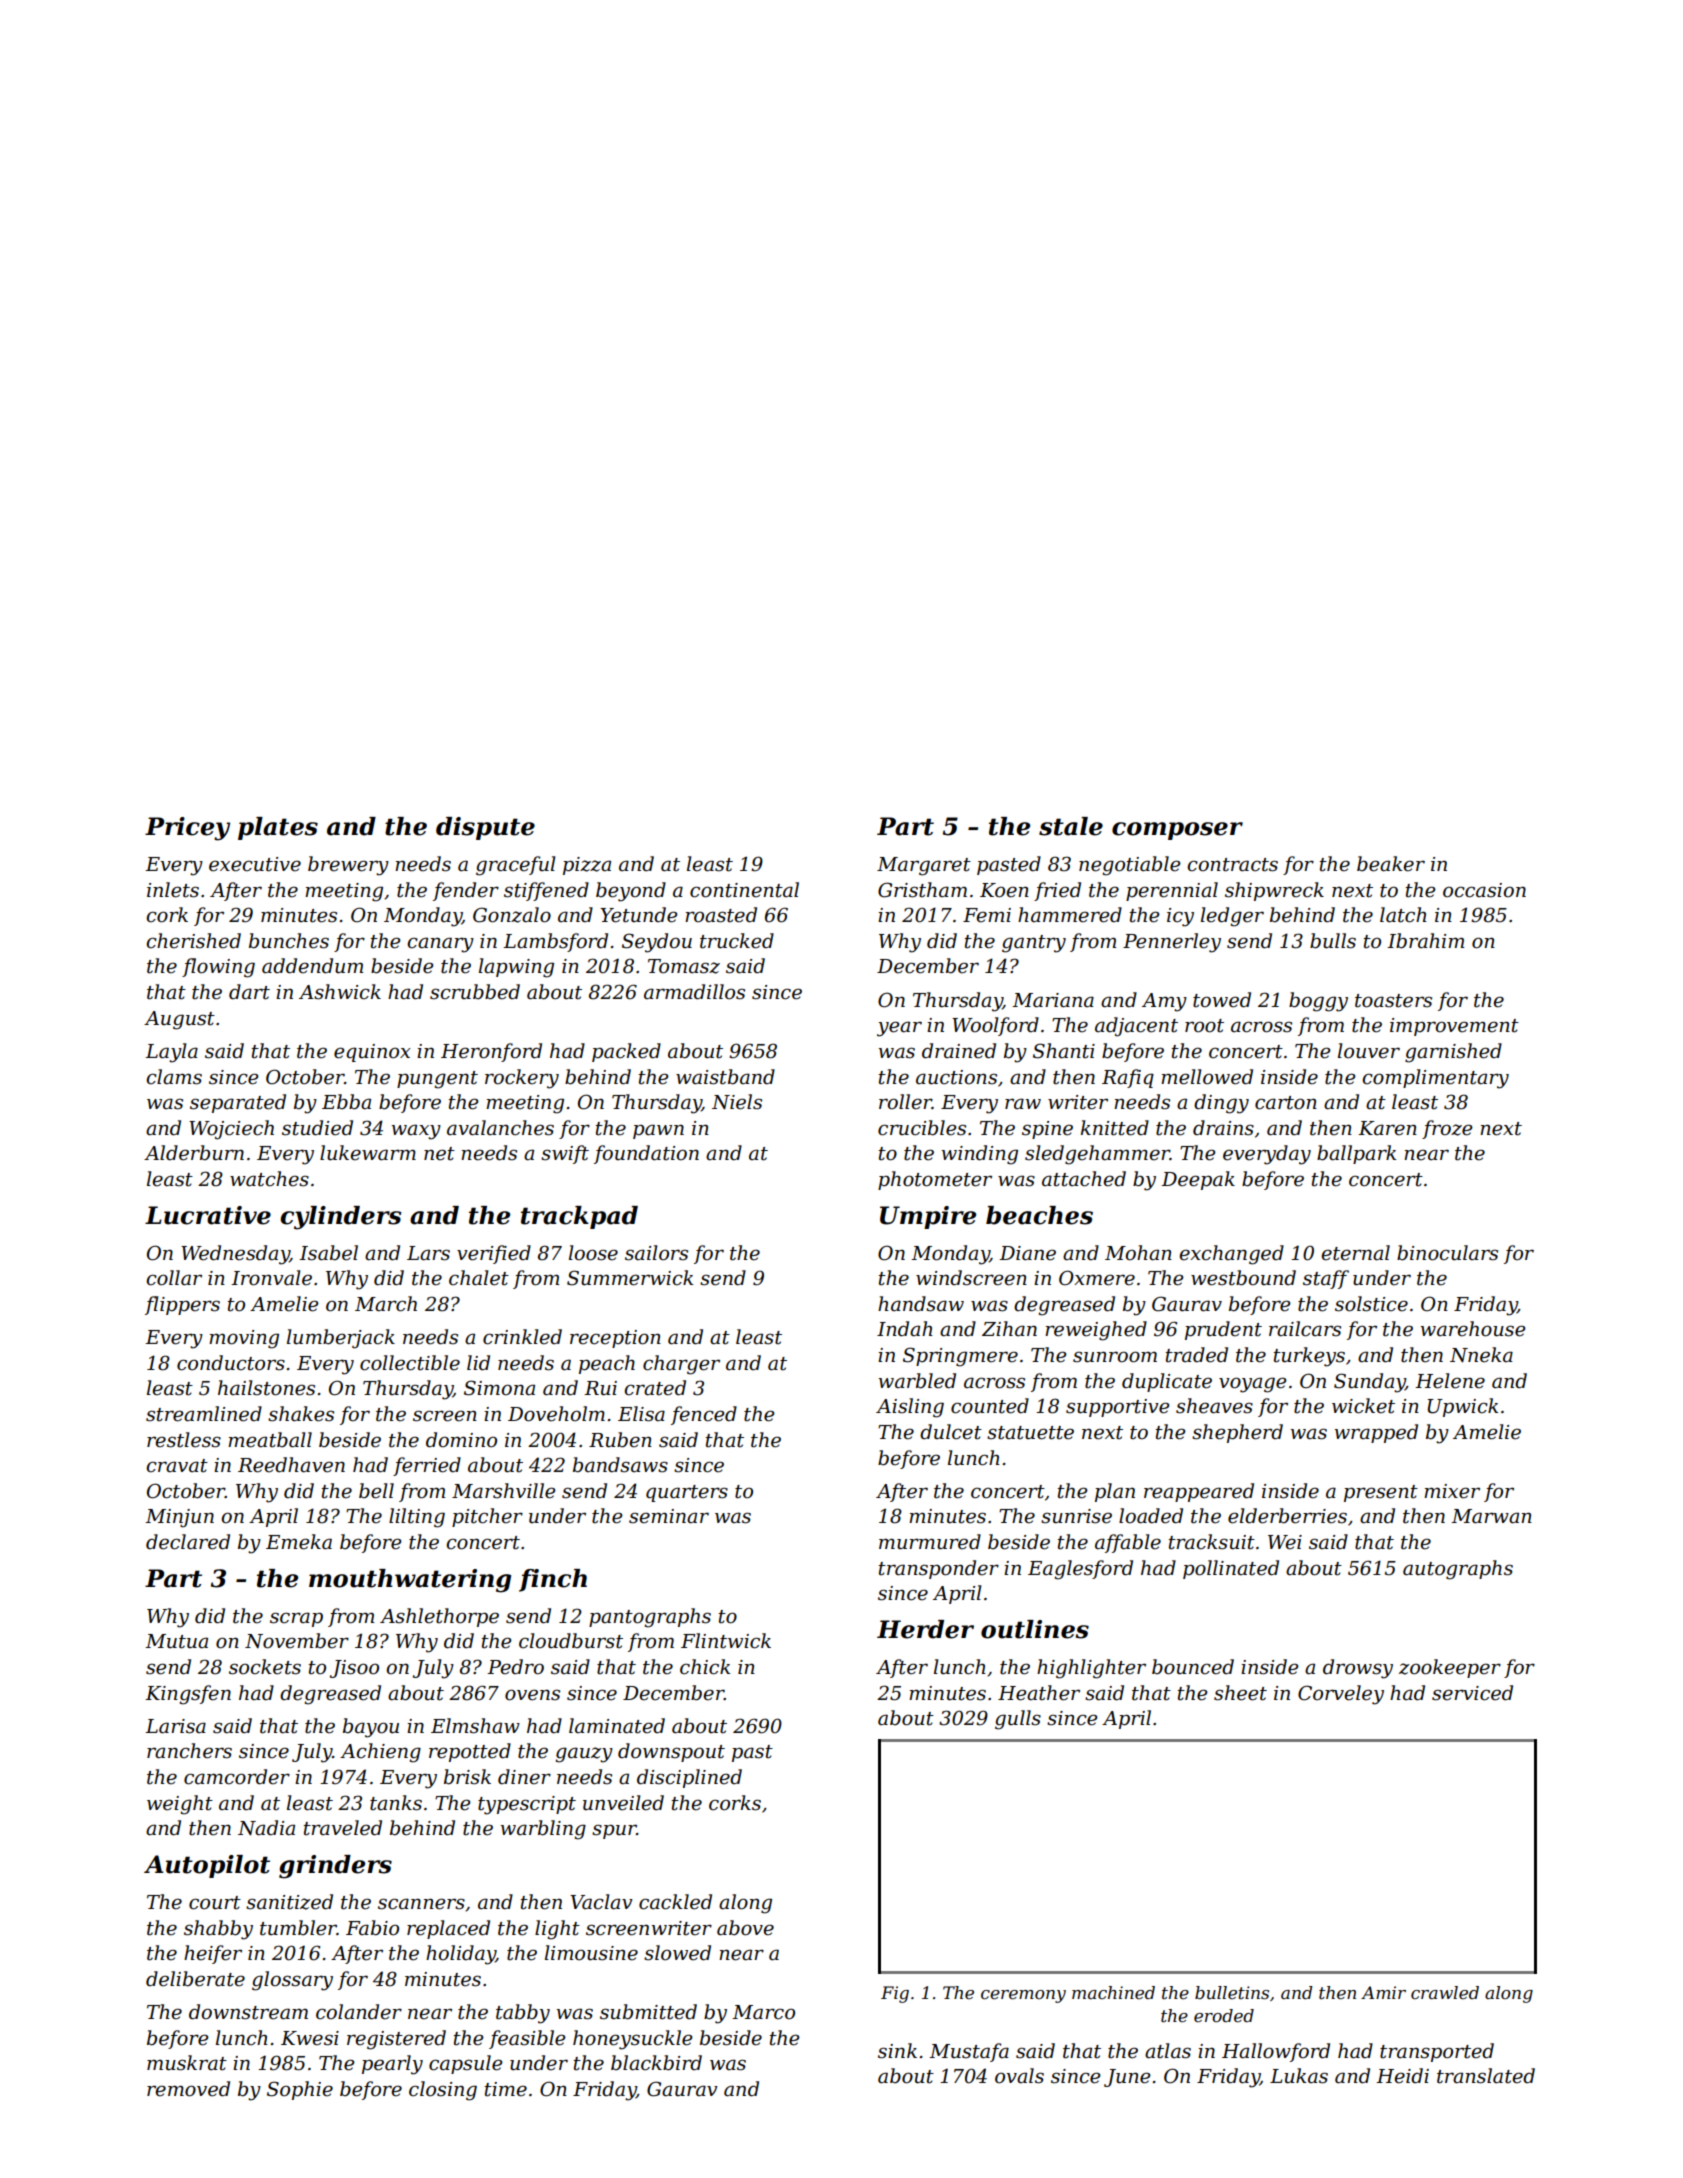  I want to click on improvement, so click(1454, 1027).
